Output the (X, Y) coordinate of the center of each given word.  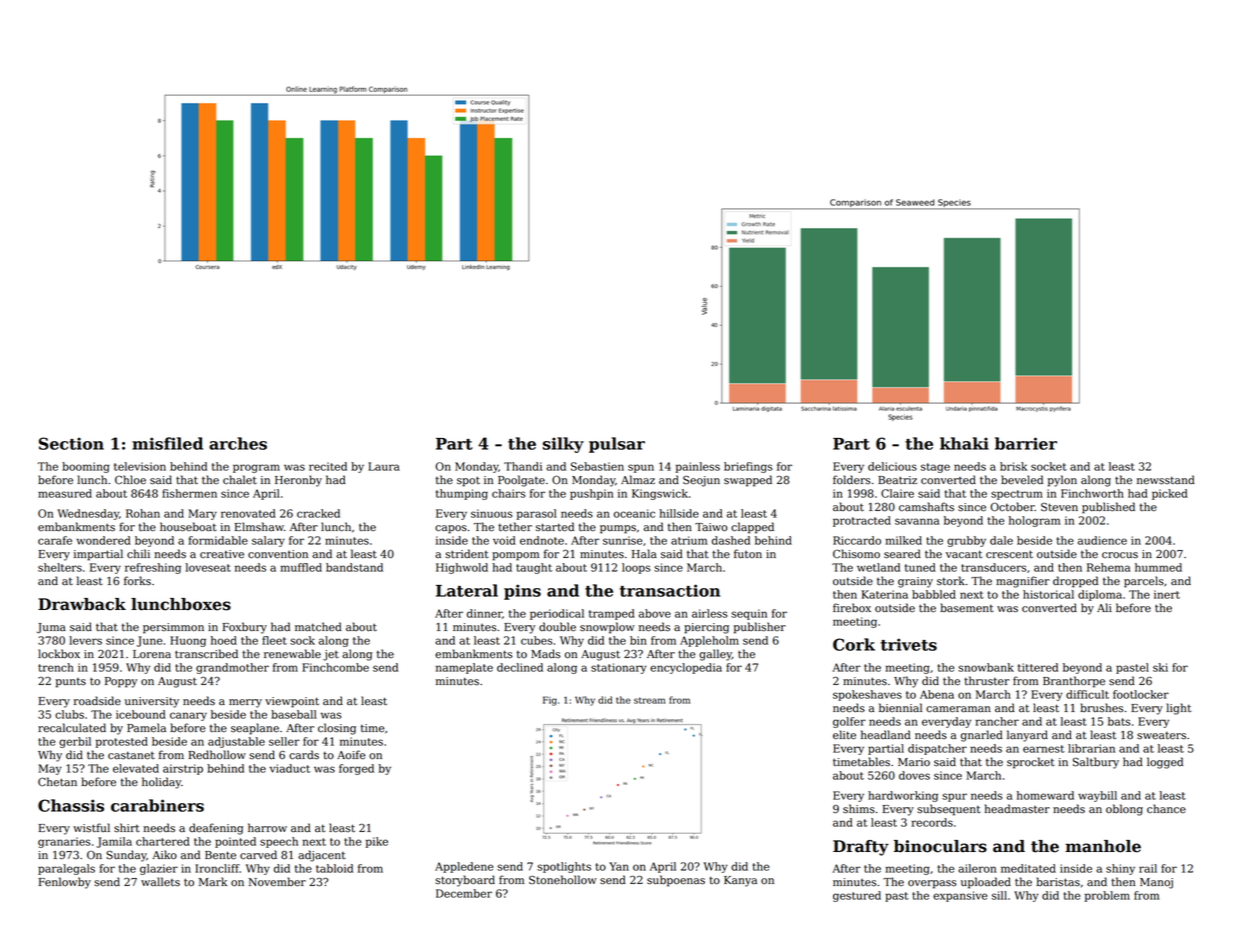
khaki (964, 443)
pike (377, 842)
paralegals (66, 869)
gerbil (75, 742)
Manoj (1156, 883)
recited (328, 466)
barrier (1026, 443)
